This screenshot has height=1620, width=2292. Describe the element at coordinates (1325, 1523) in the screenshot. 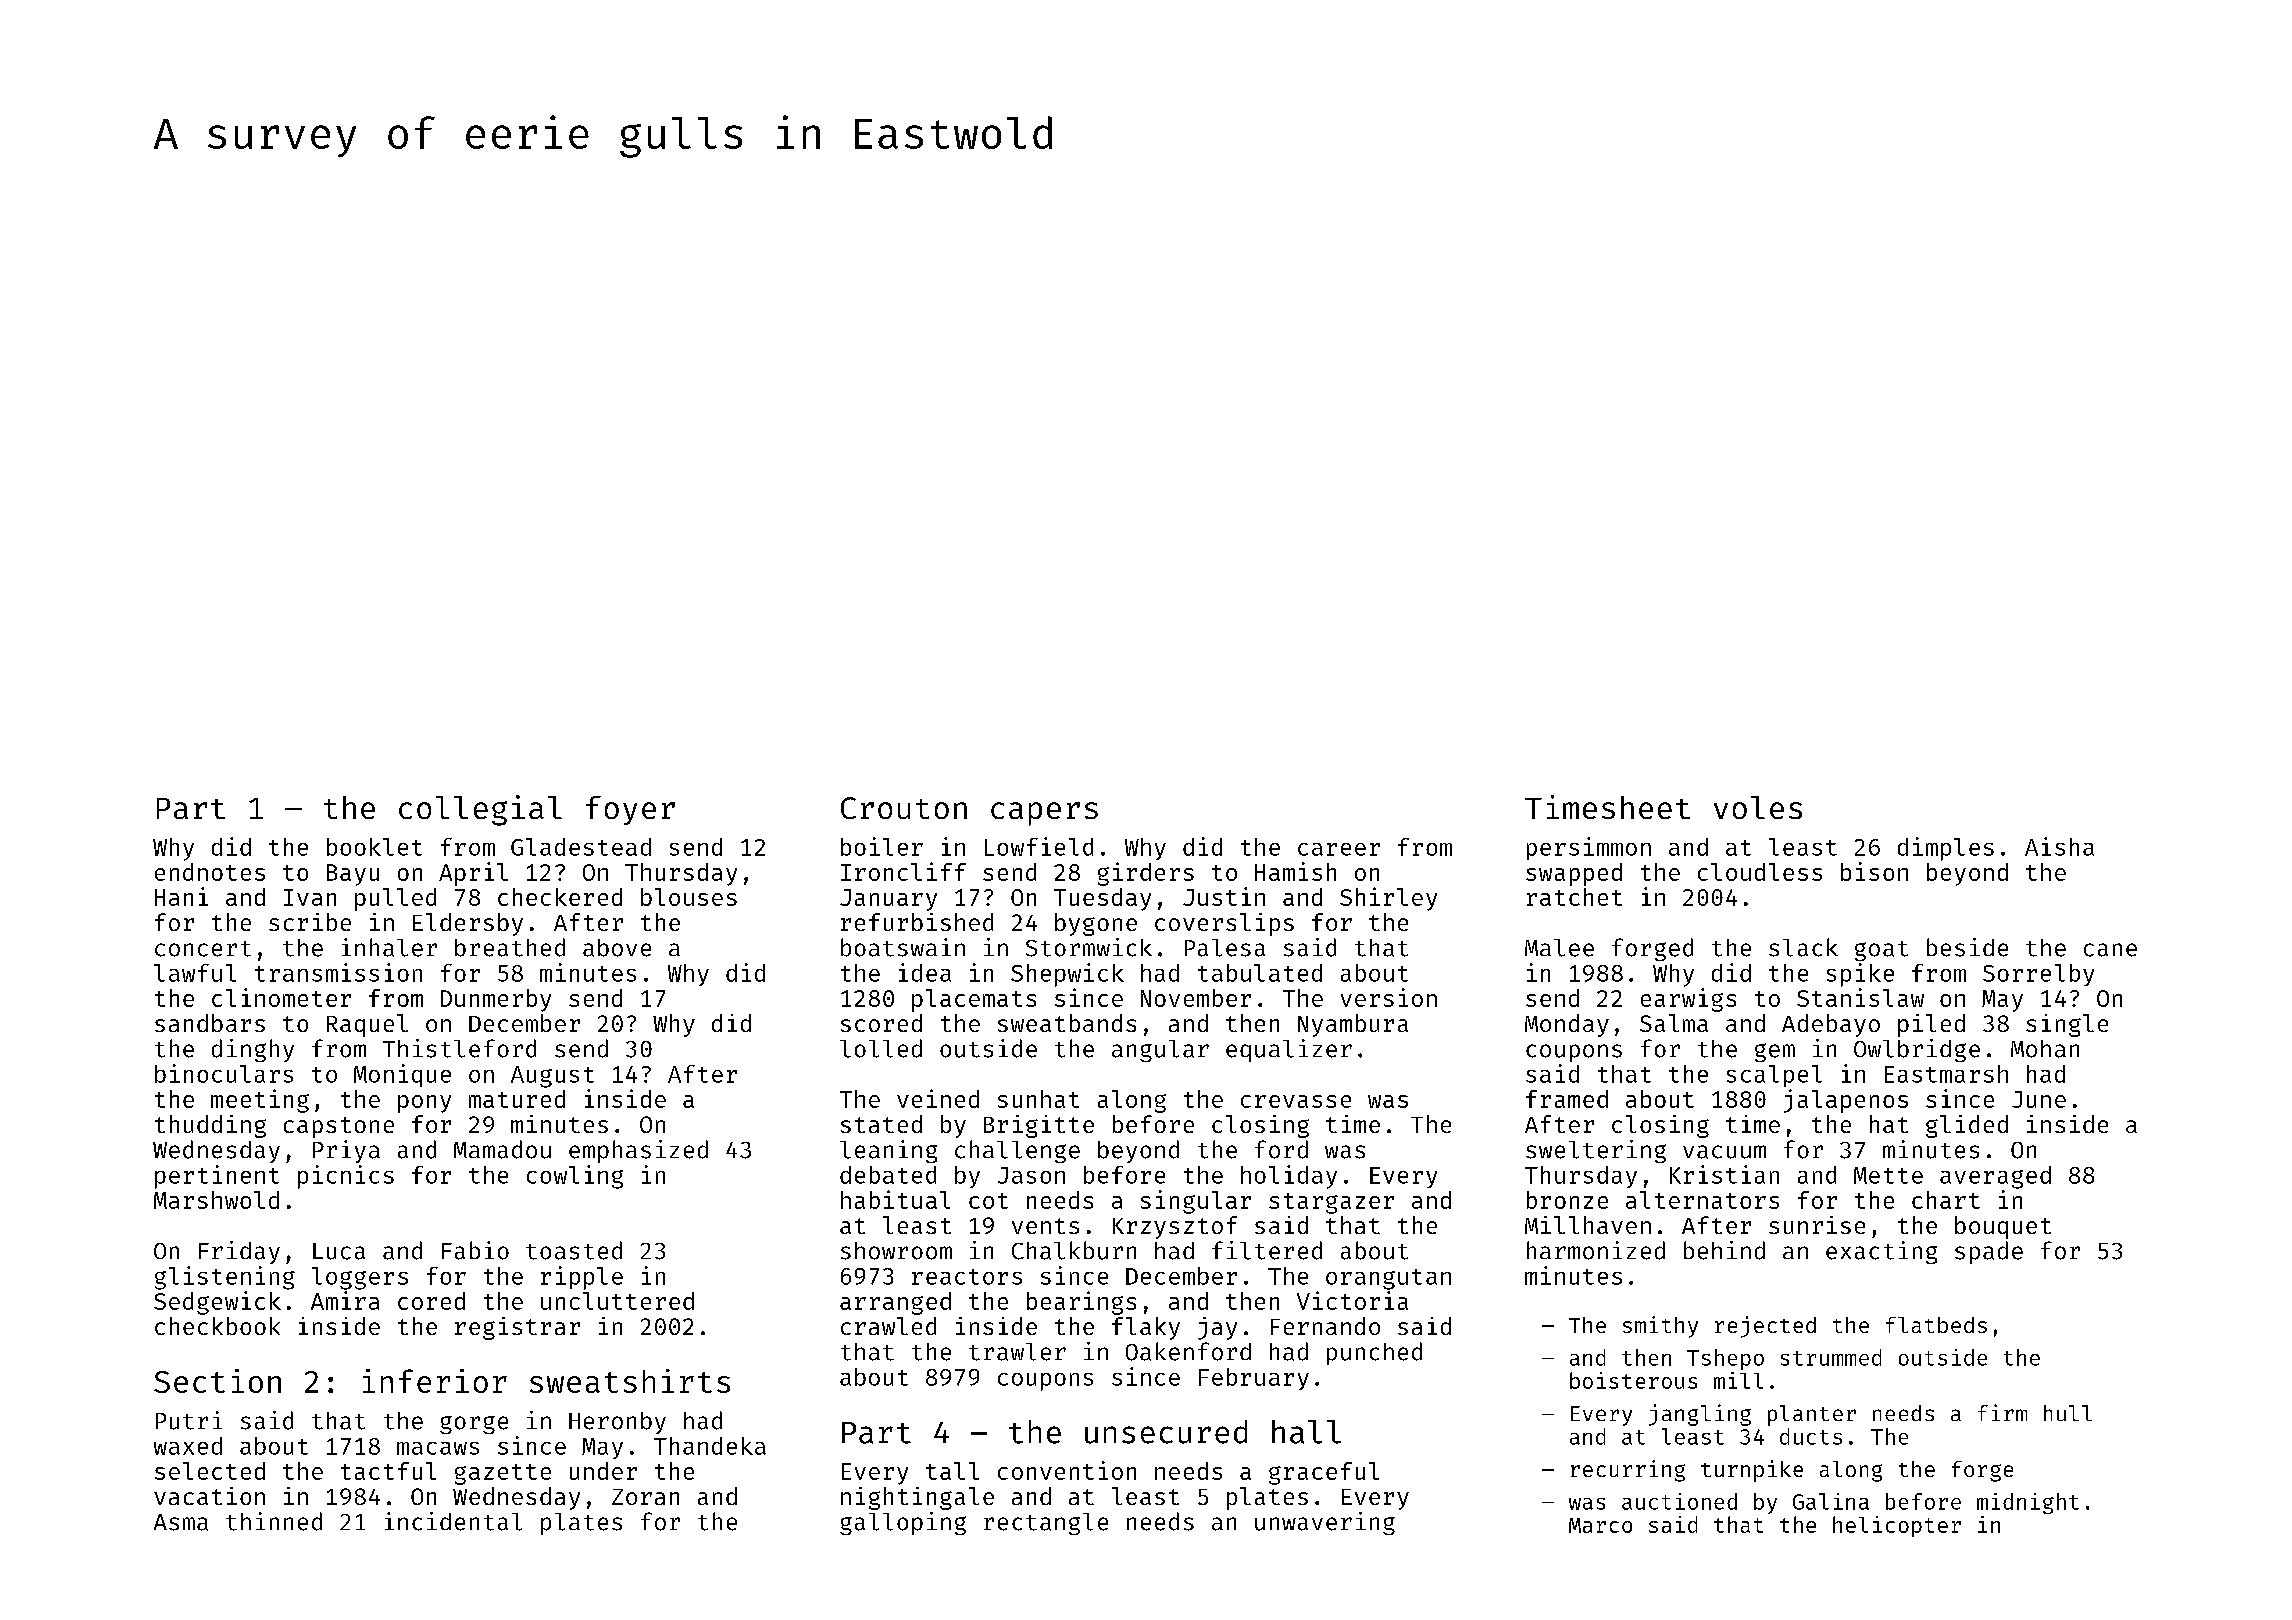

I see `unwavering` at that location.
